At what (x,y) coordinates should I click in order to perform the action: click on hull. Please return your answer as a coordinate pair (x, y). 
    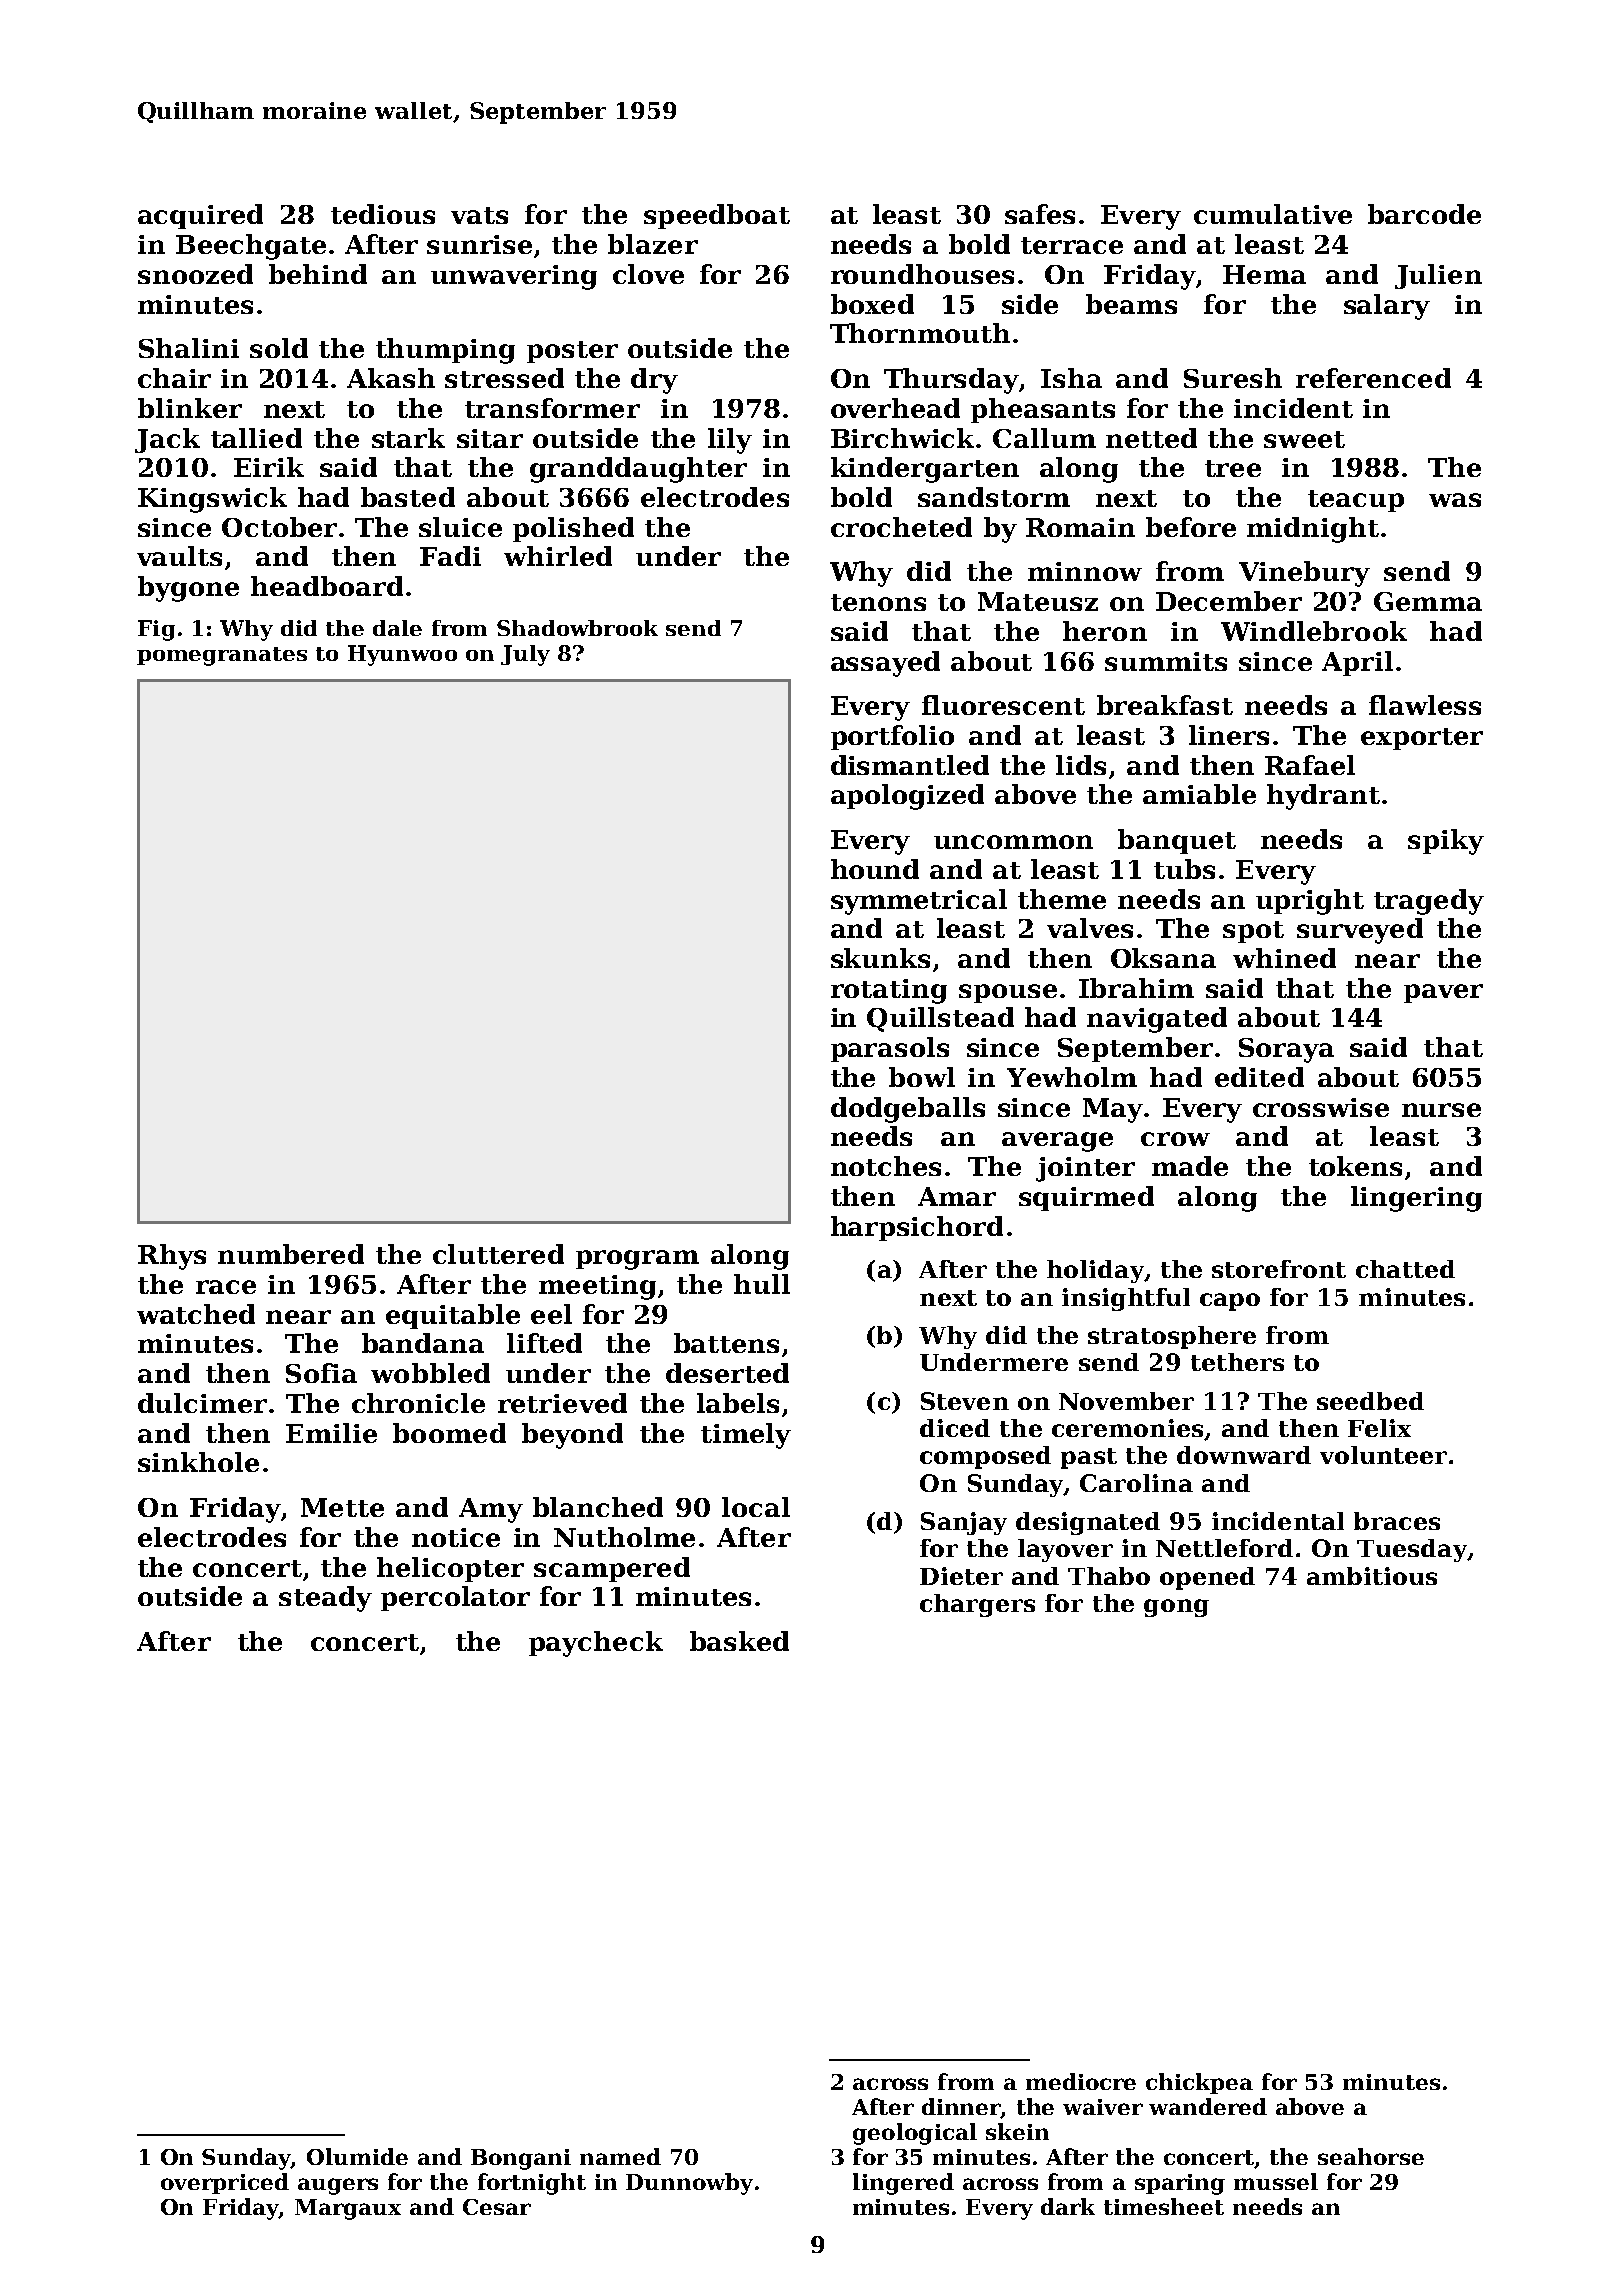
    Looking at the image, I should click on (762, 1284).
